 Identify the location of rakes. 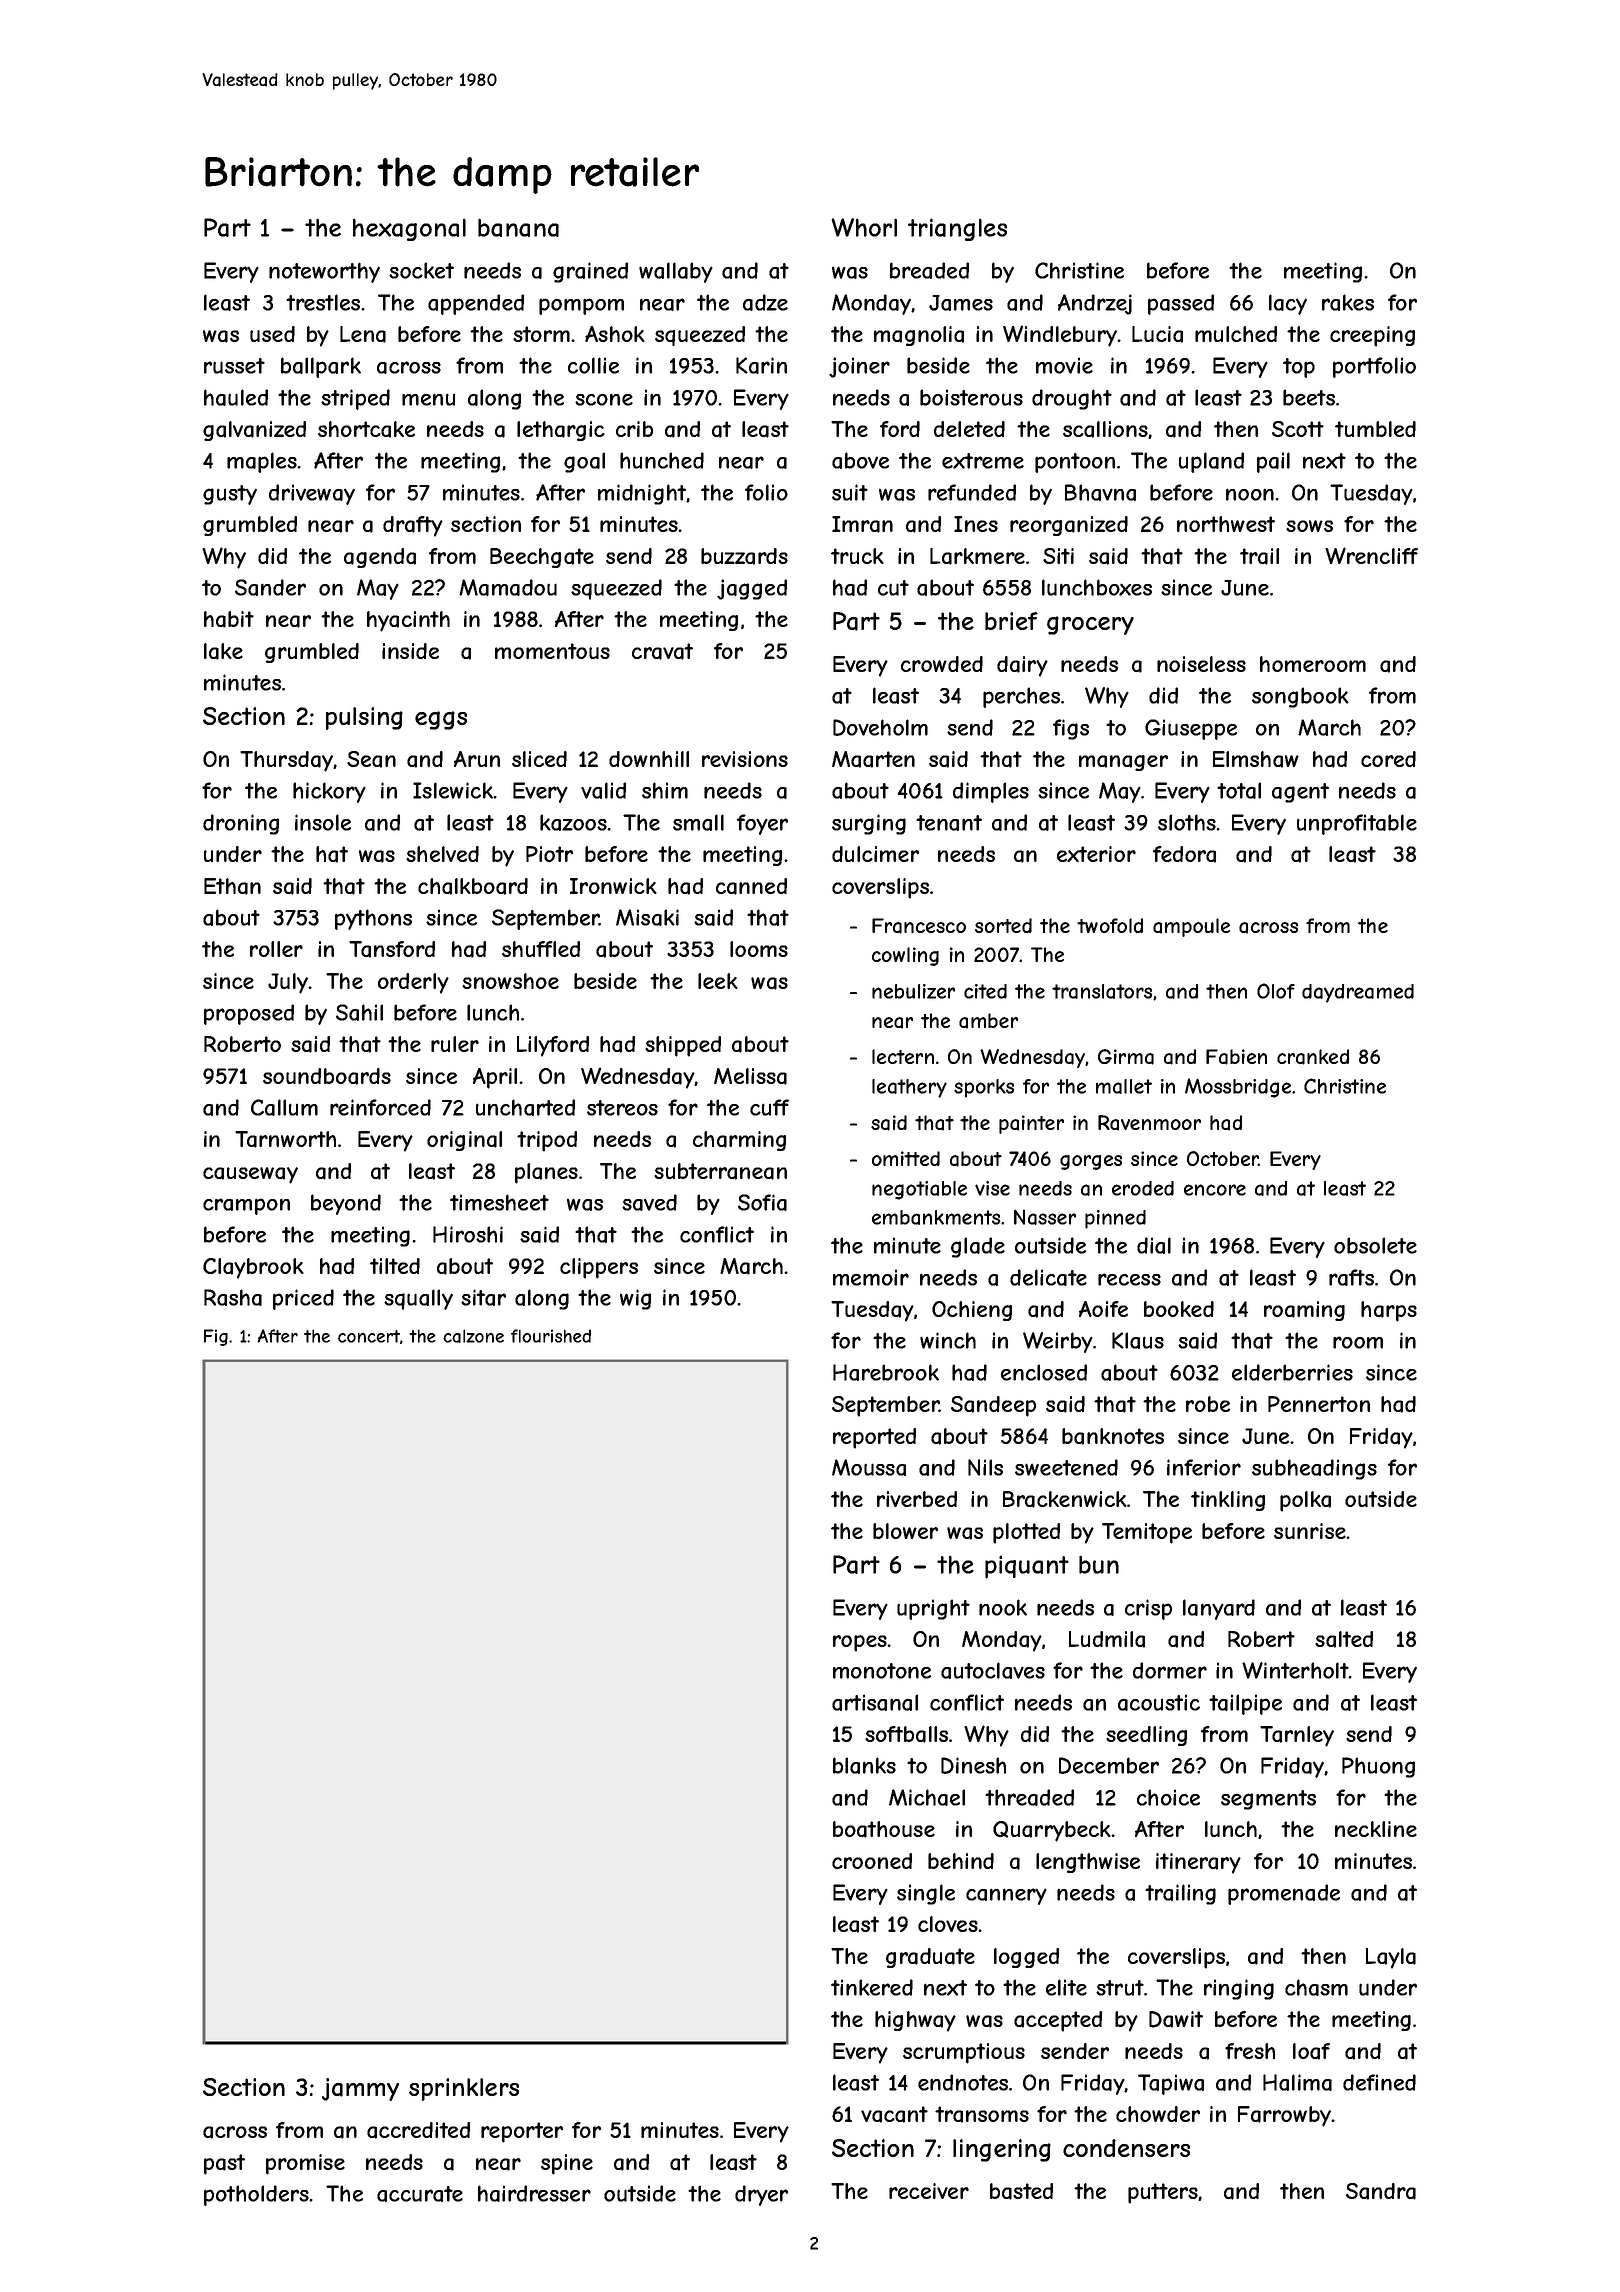
(1348, 302).
